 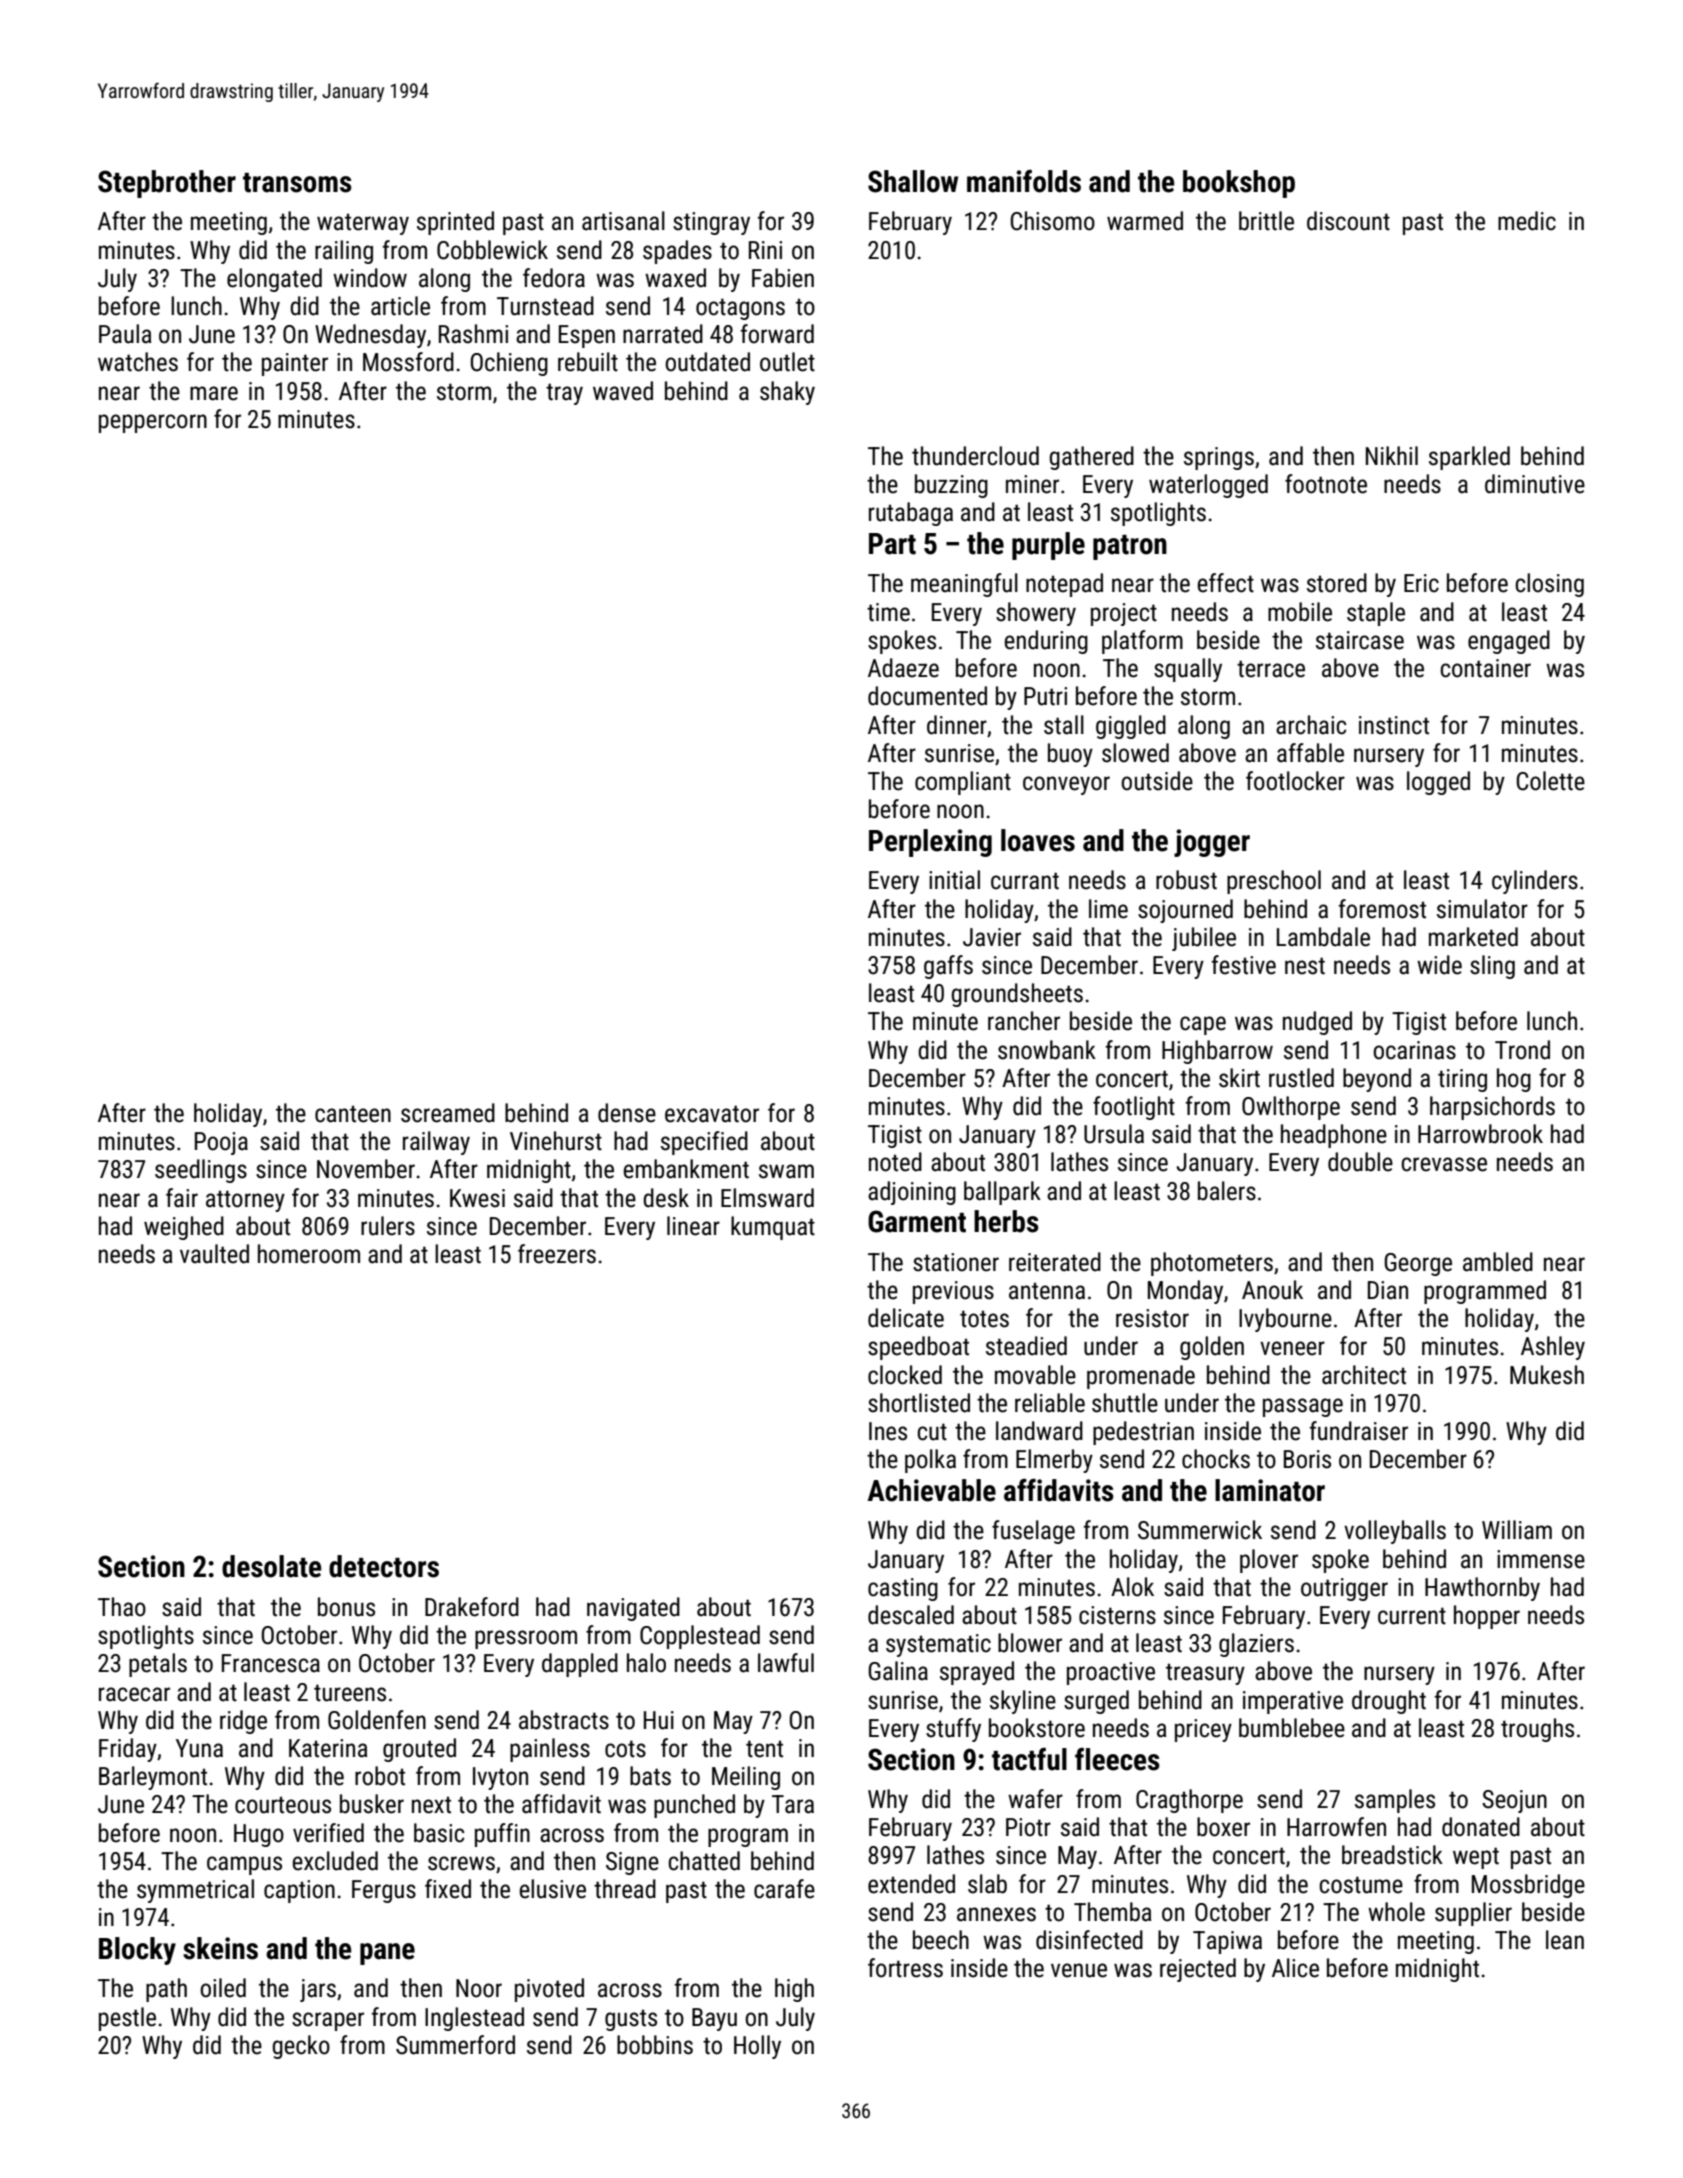 What do you see at coordinates (1198, 1970) in the screenshot?
I see `rejected` at bounding box center [1198, 1970].
